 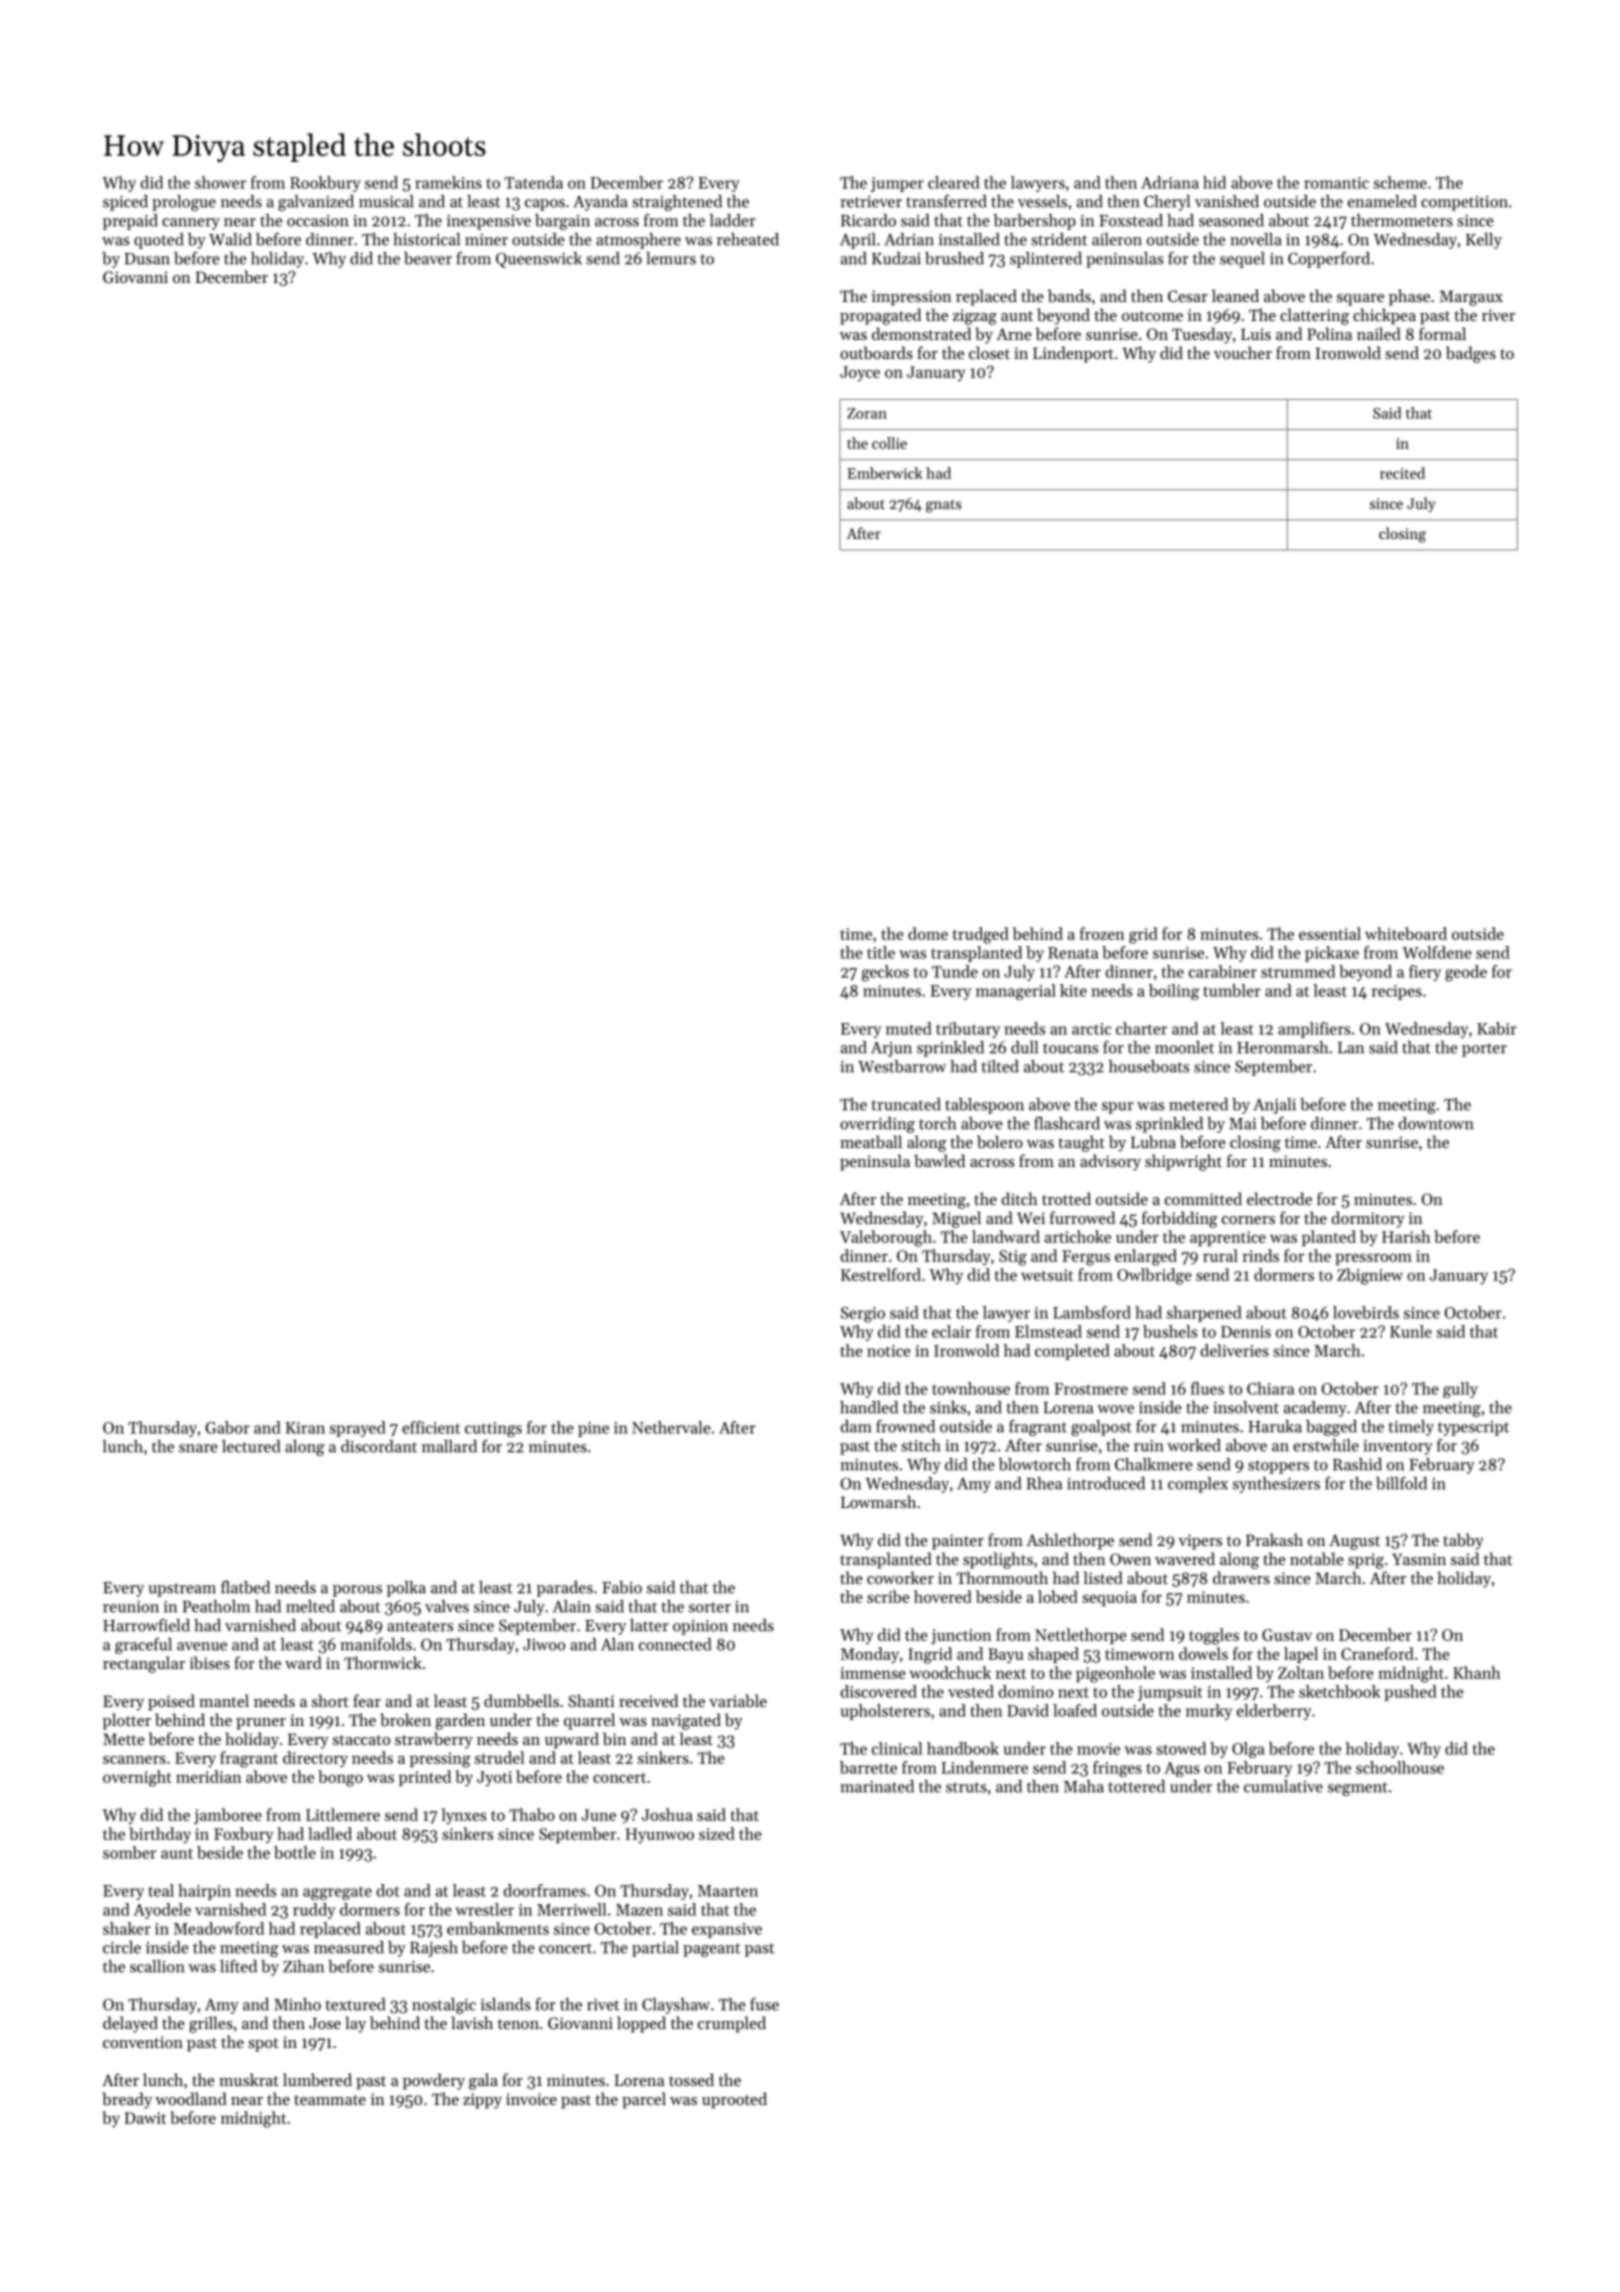 I want to click on title, so click(x=881, y=952).
